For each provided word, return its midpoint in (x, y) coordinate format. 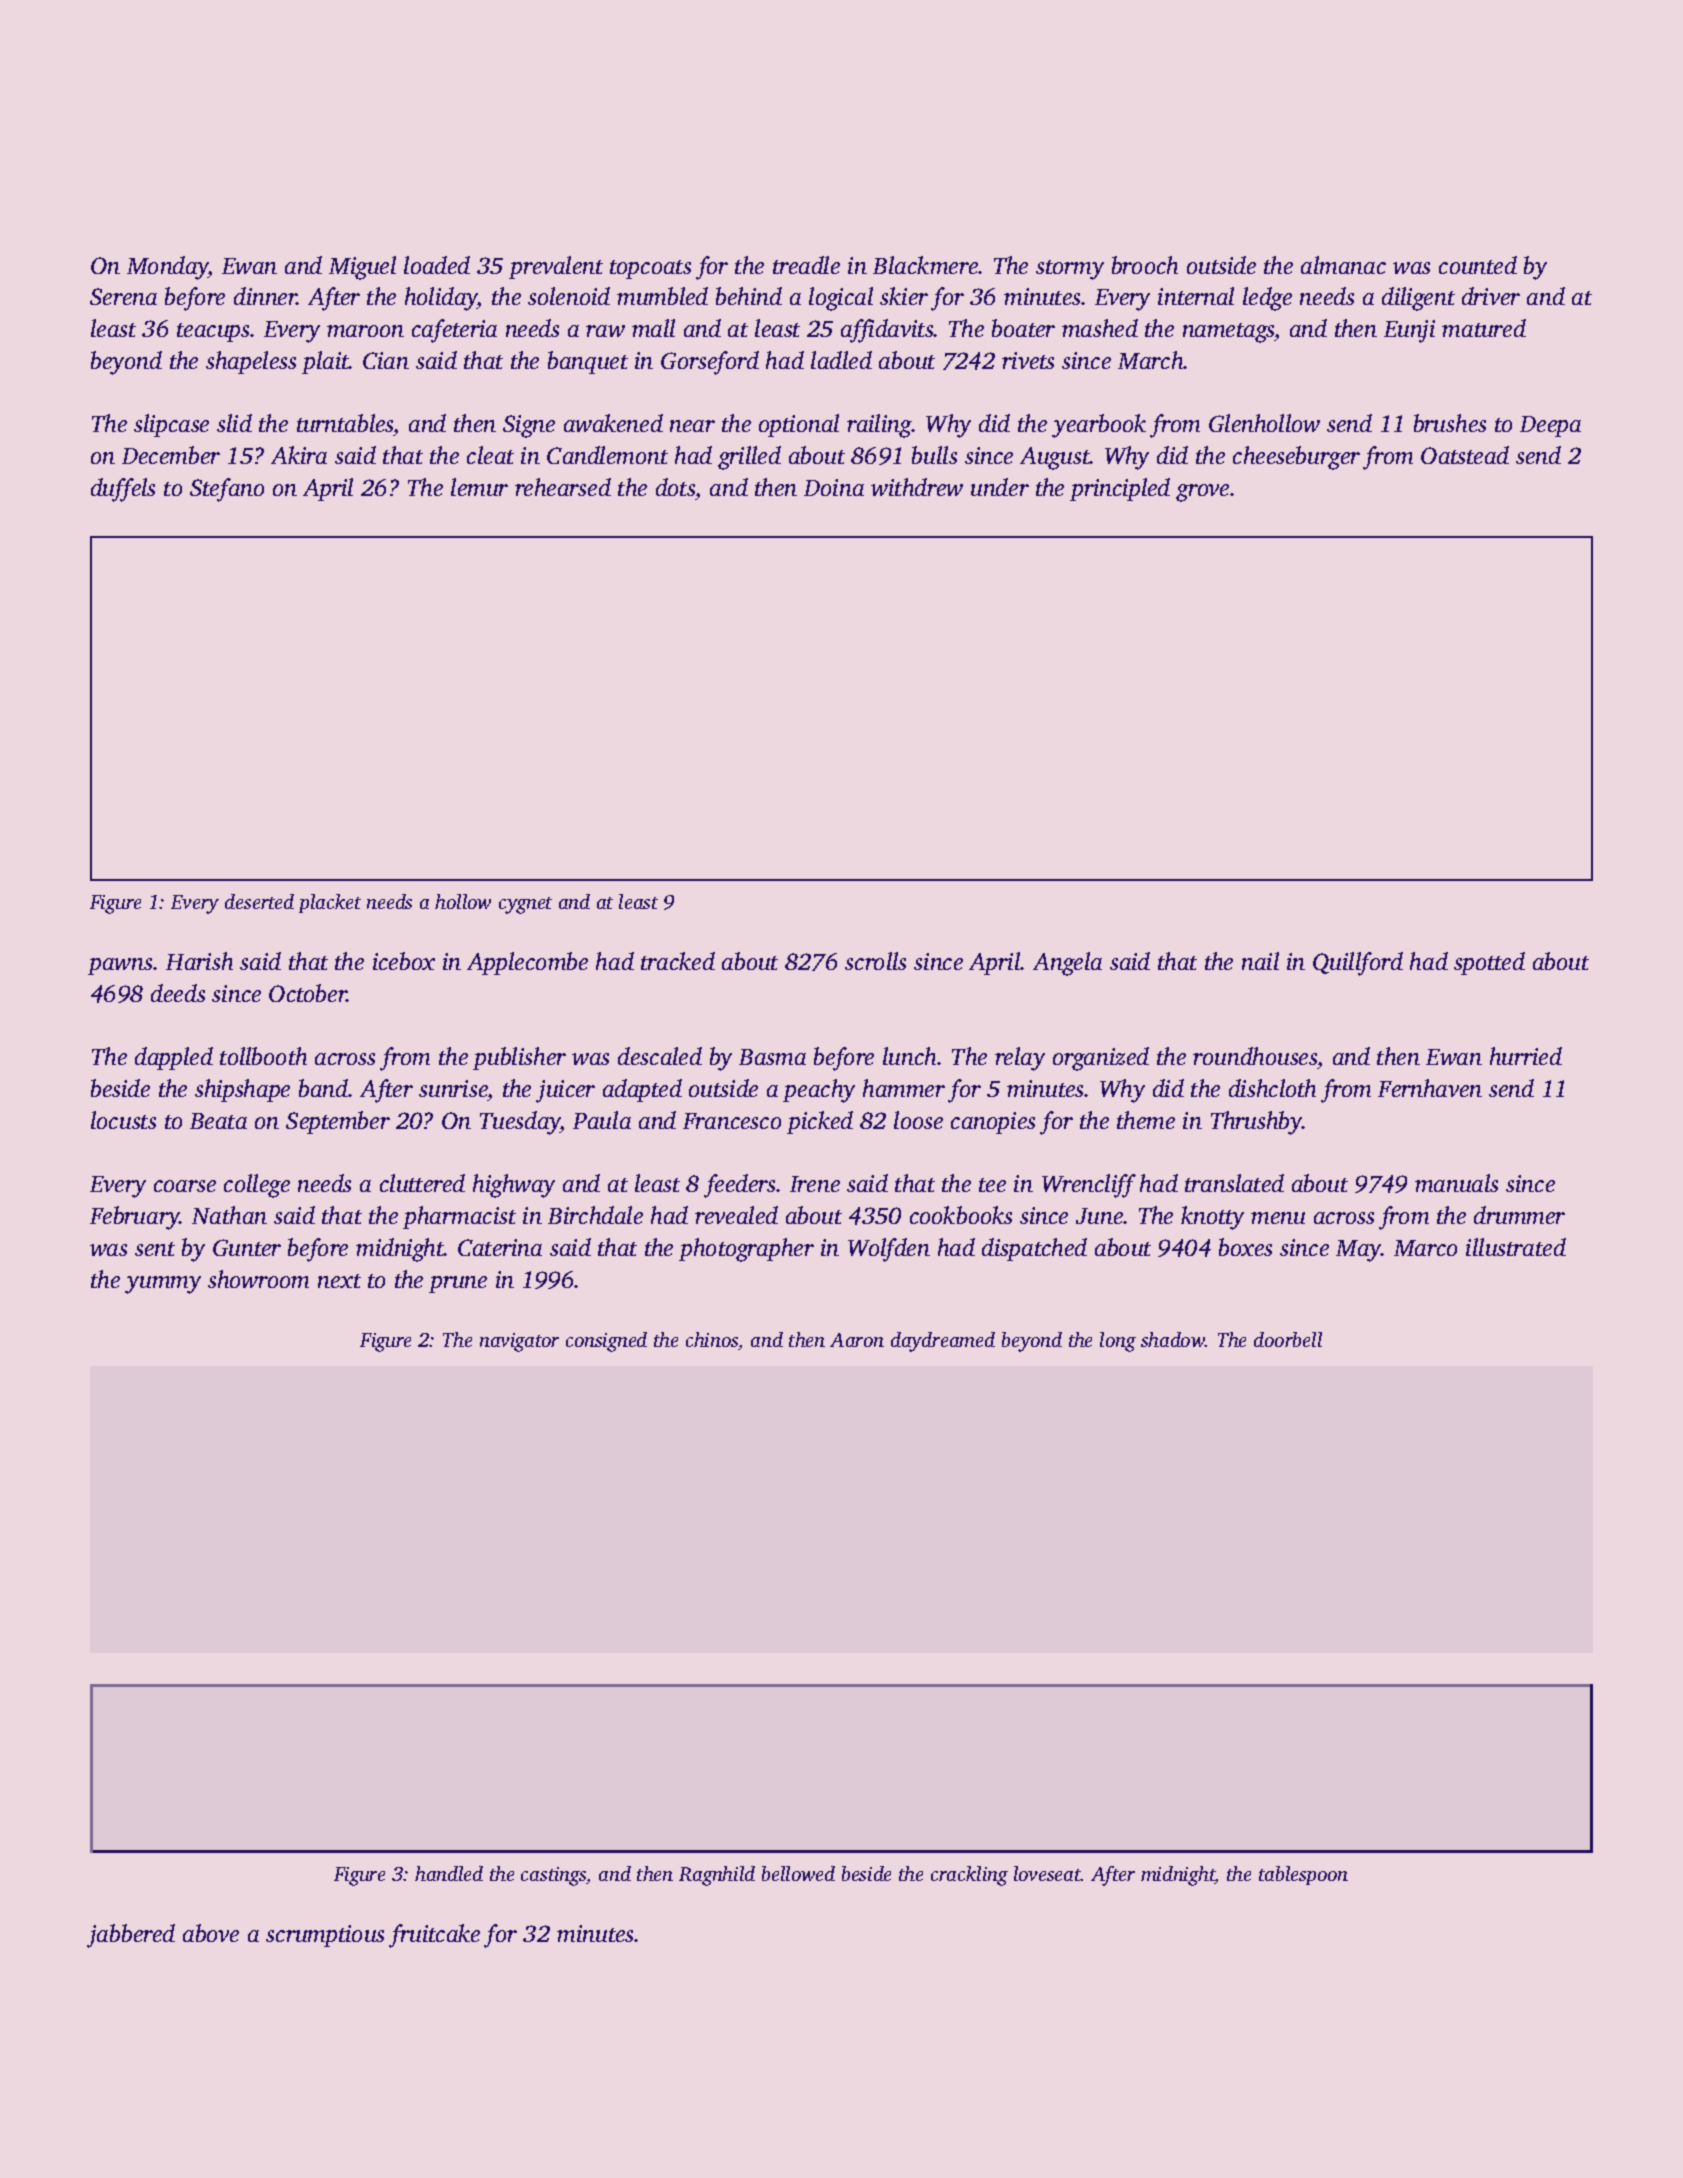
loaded (437, 265)
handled (449, 1873)
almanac (1343, 265)
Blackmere (925, 265)
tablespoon (1303, 1875)
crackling (969, 1876)
